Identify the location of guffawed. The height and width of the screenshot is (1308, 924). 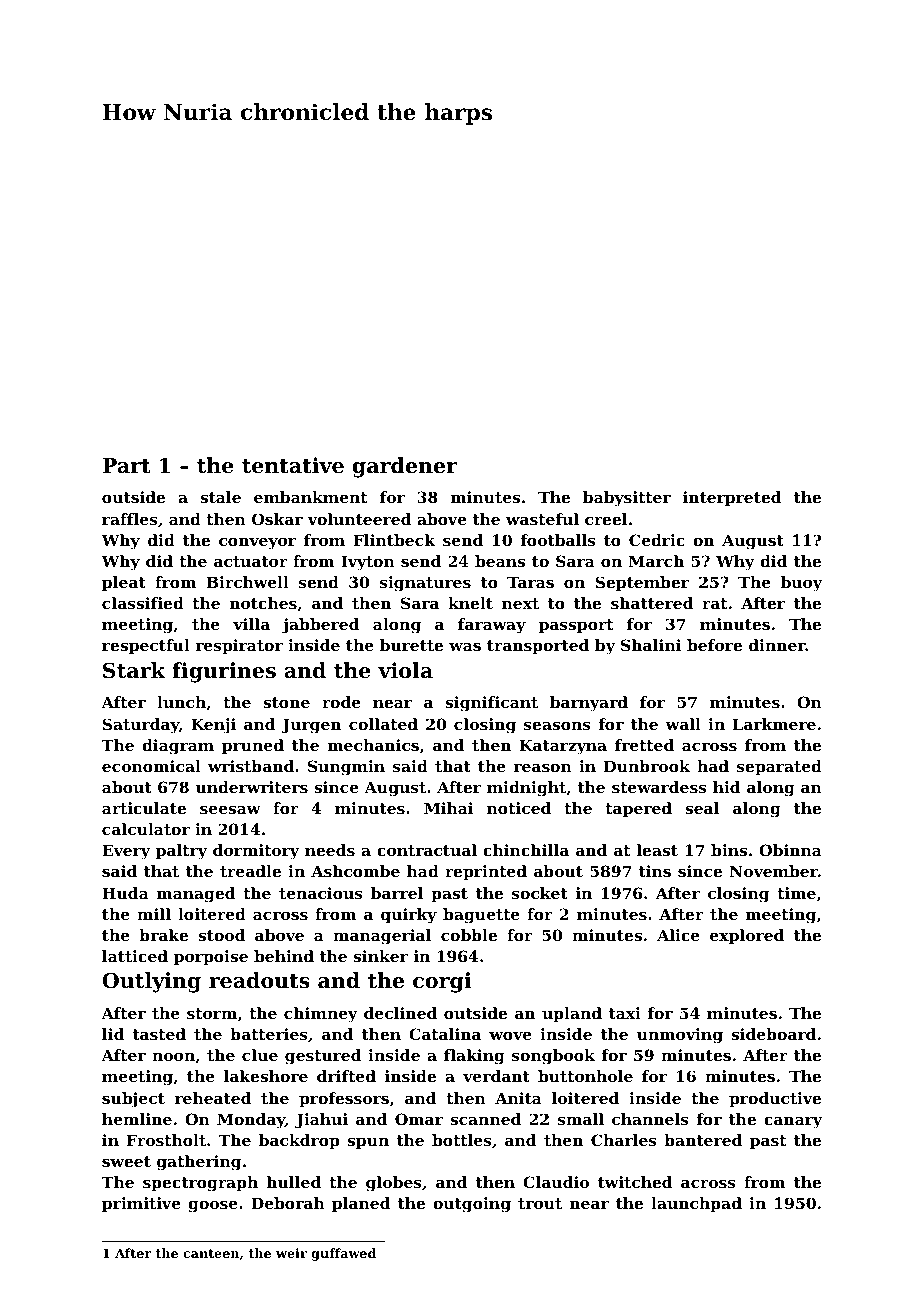
(343, 1254).
